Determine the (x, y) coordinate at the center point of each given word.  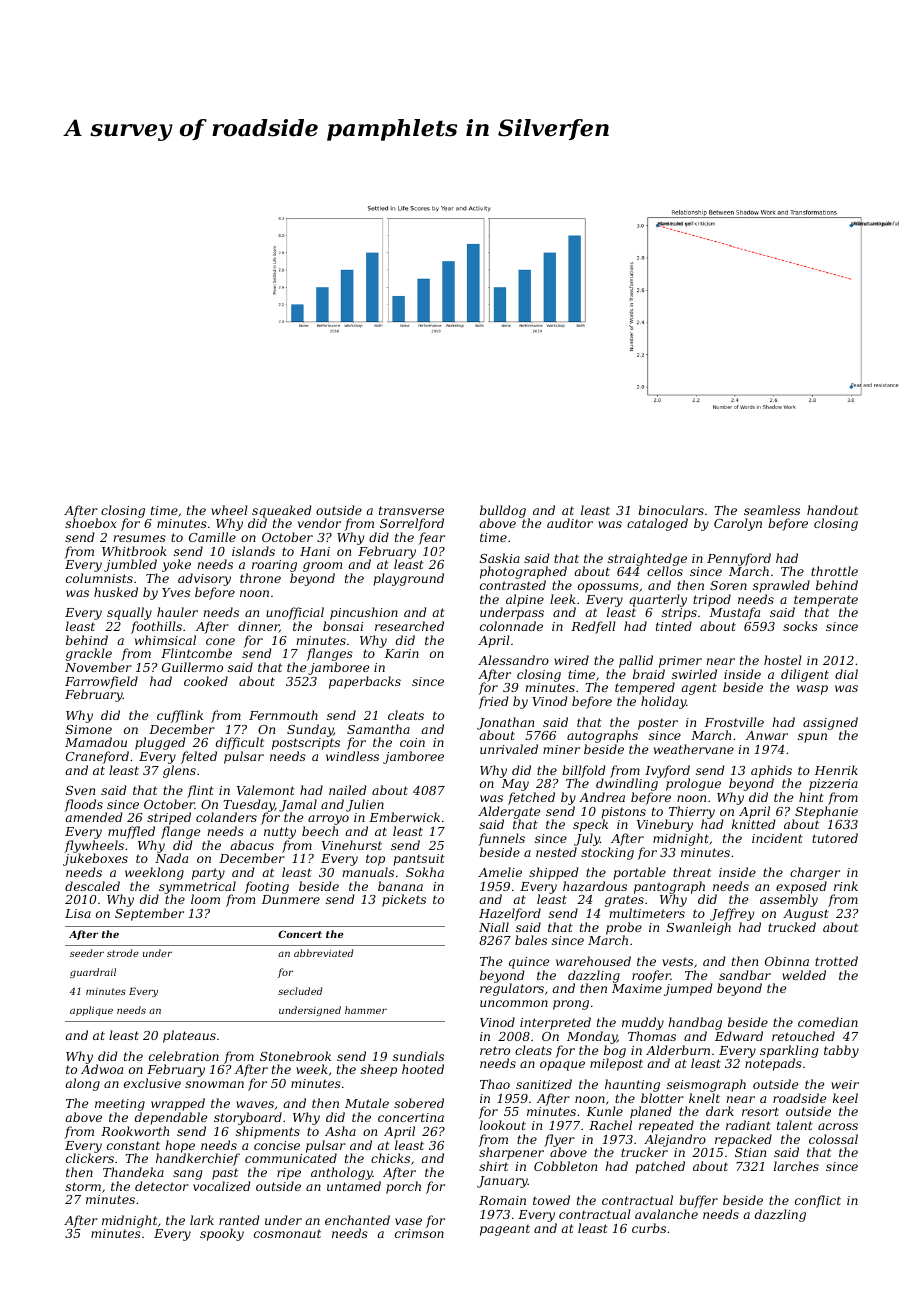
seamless (772, 510)
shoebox (91, 523)
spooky (222, 1234)
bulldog (503, 512)
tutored (835, 838)
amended (94, 817)
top (375, 860)
